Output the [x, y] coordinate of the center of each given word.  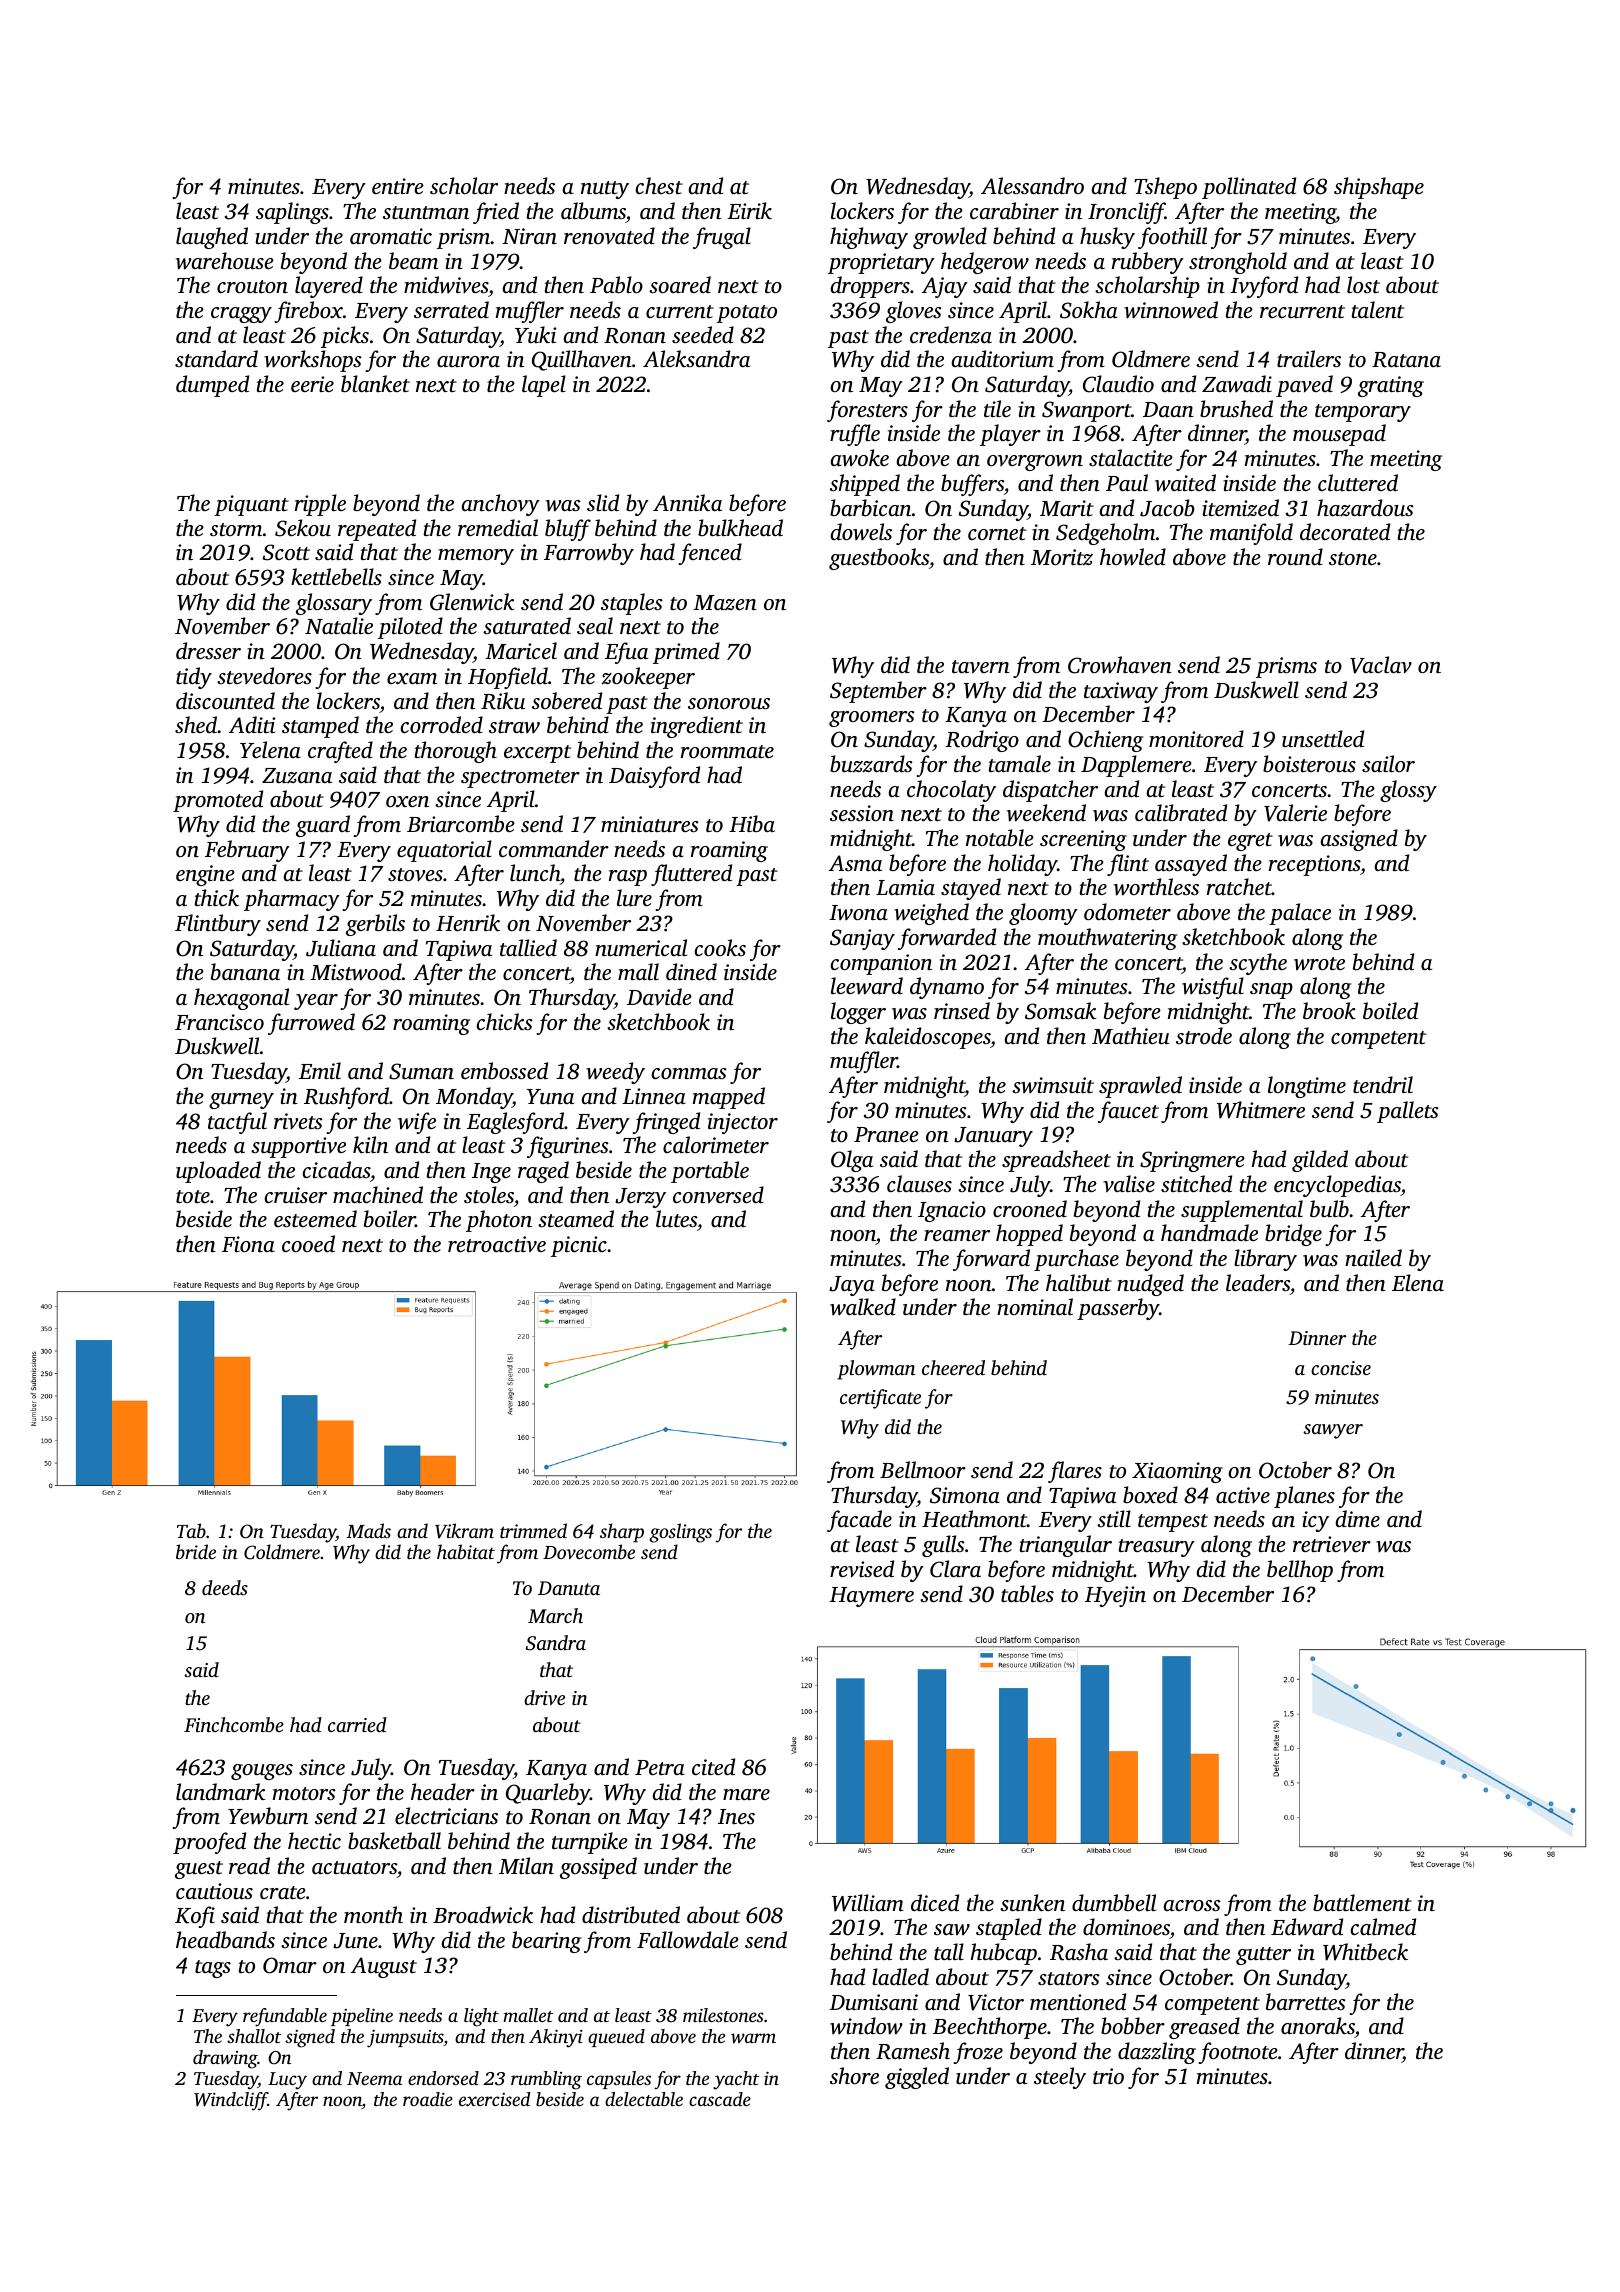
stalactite [1131, 457]
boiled [1390, 1010]
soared [680, 284]
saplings [292, 213]
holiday [1022, 865]
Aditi [252, 724]
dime [1357, 1518]
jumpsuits [405, 2038]
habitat [466, 1551]
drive [544, 1698]
